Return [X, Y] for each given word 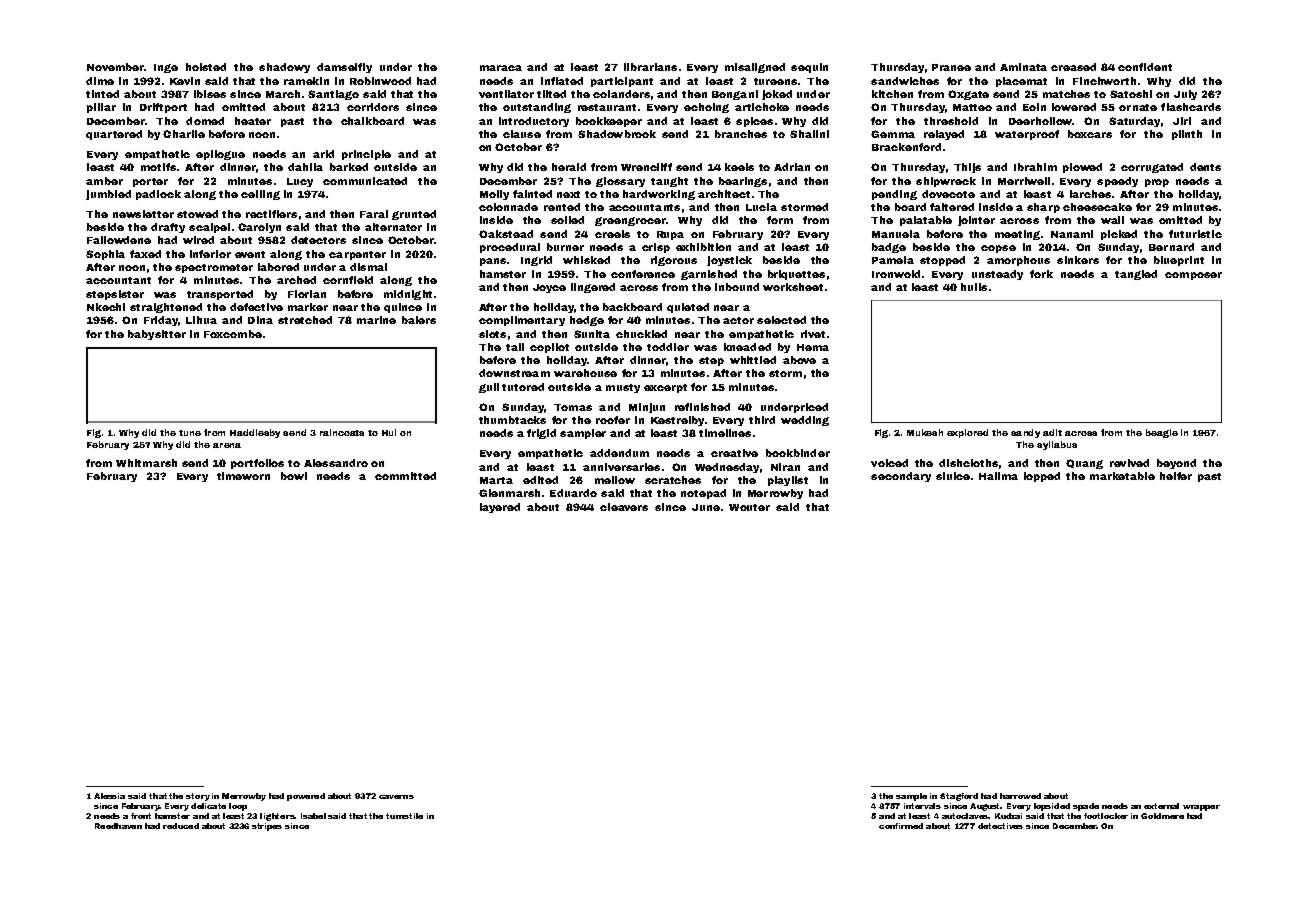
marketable [1122, 476]
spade [1086, 807]
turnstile [404, 816]
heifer [1176, 476]
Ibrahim [1035, 167]
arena [227, 445]
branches [741, 134]
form [780, 220]
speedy [1117, 182]
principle [366, 155]
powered [306, 797]
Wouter [749, 507]
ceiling [260, 195]
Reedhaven [118, 826]
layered [500, 508]
